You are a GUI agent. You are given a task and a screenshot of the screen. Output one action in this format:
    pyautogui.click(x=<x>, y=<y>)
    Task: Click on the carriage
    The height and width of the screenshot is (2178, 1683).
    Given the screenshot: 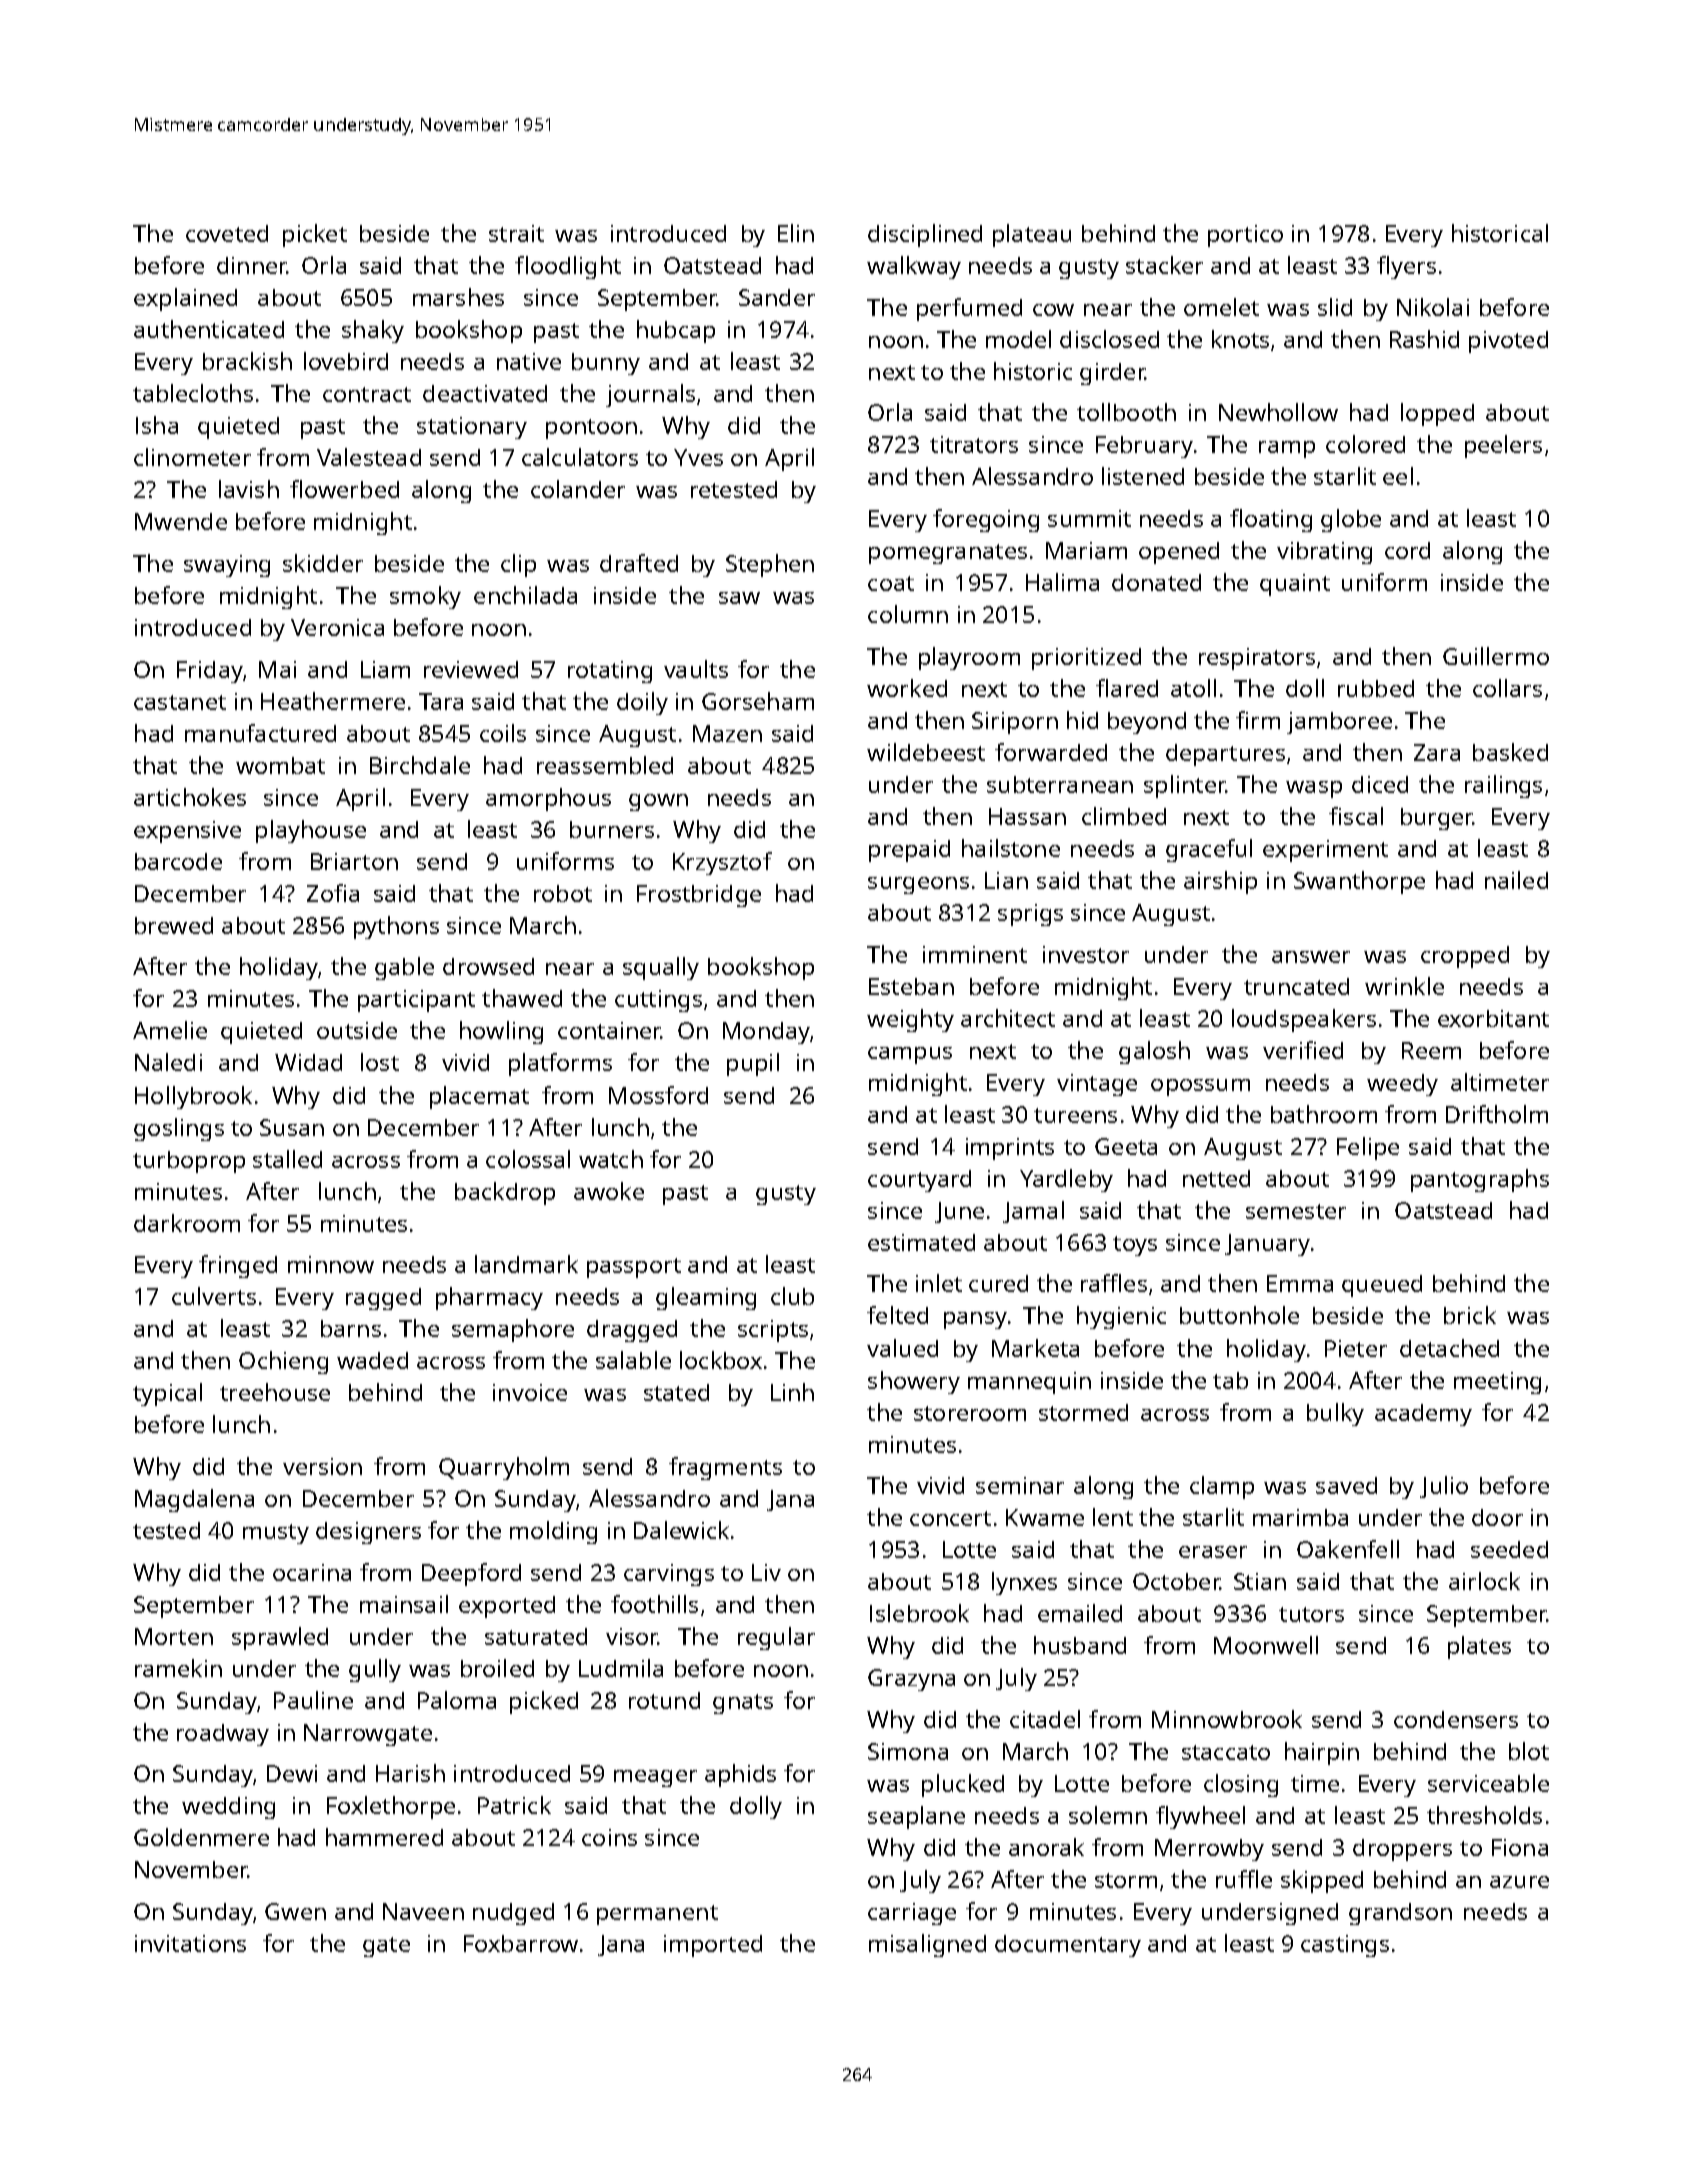 What is the action you would take?
    pyautogui.click(x=912, y=1914)
